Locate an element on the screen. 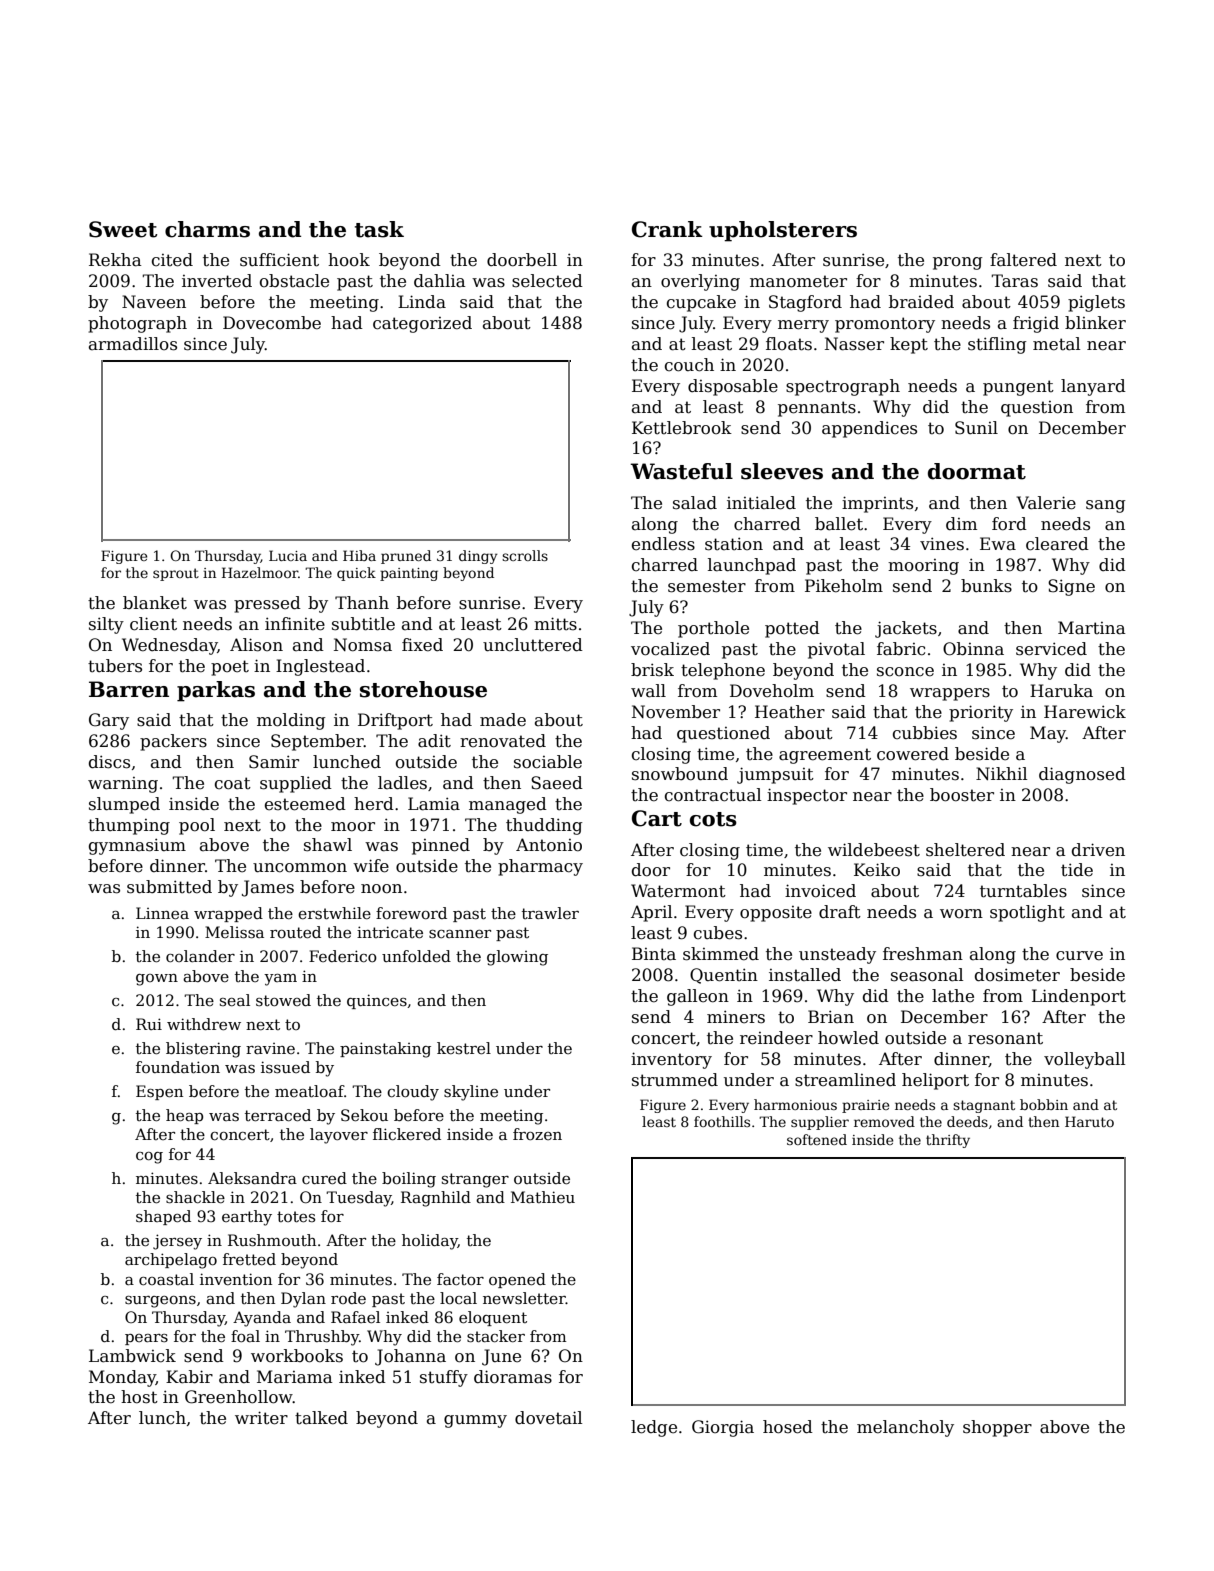 This screenshot has width=1214, height=1571. categorized is located at coordinates (422, 324).
